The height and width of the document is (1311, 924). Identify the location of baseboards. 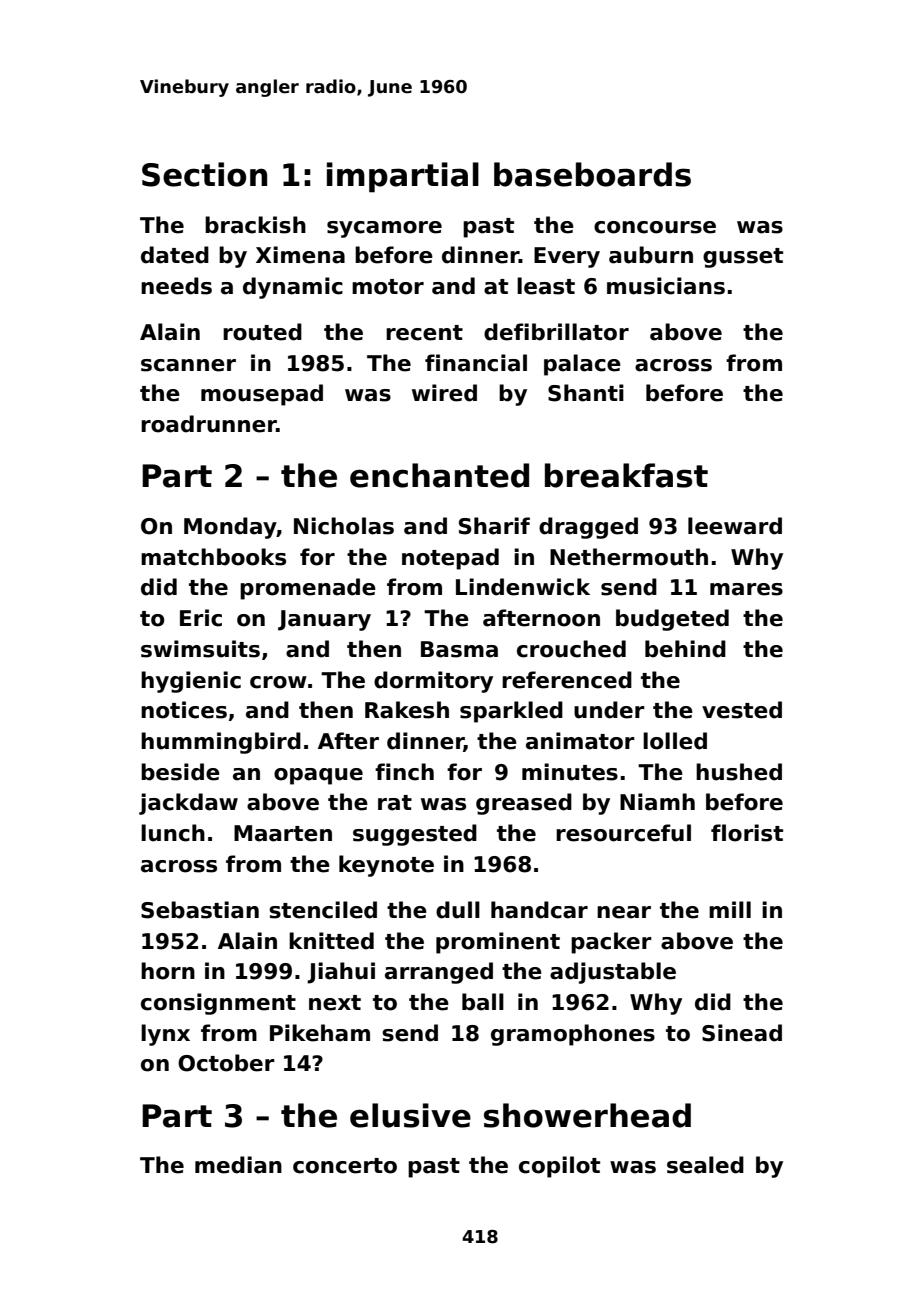
(592, 174).
